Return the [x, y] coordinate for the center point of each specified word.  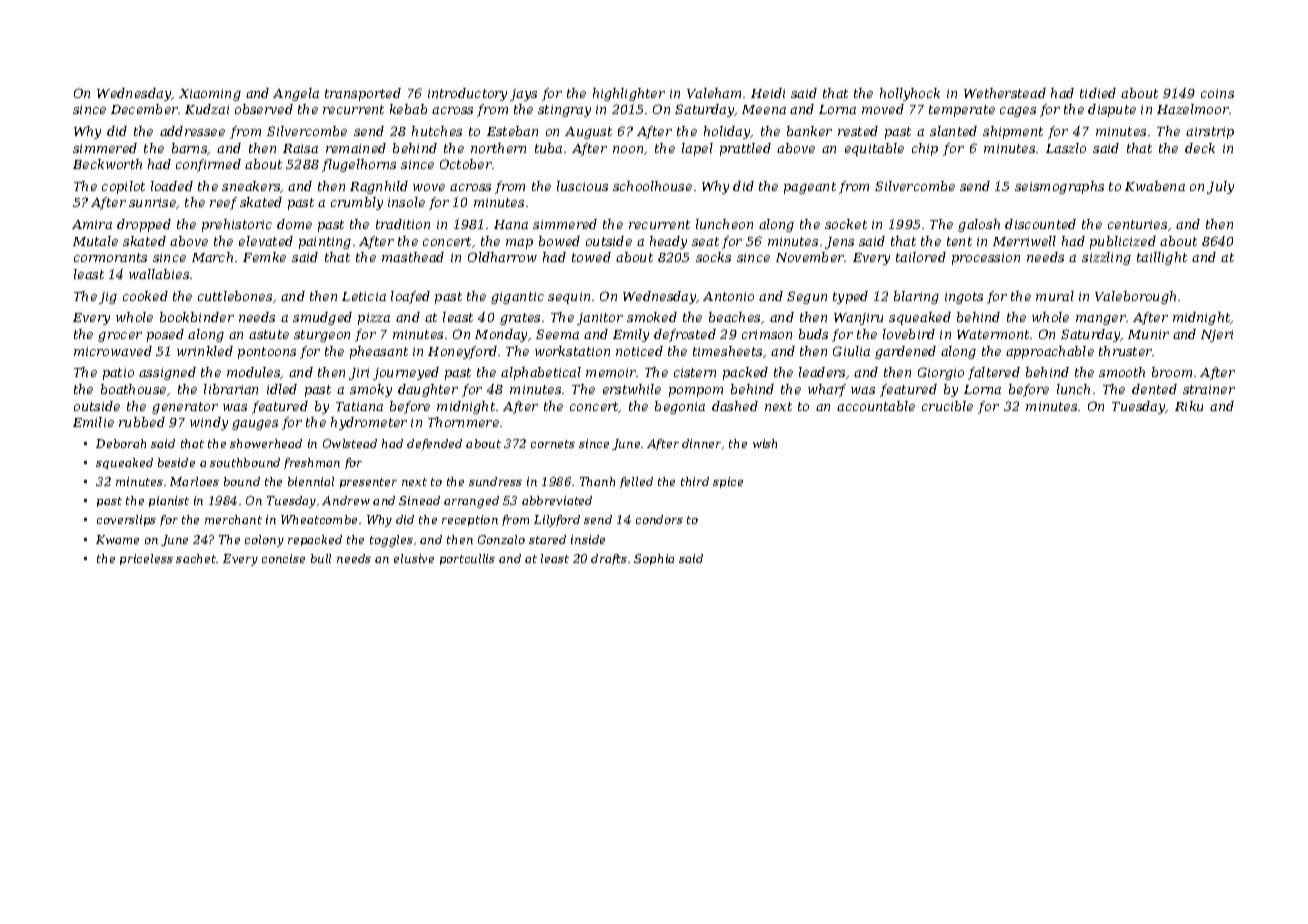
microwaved [113, 351]
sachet [196, 558]
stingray [564, 111]
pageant [810, 188]
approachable [1050, 352]
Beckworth [107, 164]
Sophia [654, 559]
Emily [631, 335]
